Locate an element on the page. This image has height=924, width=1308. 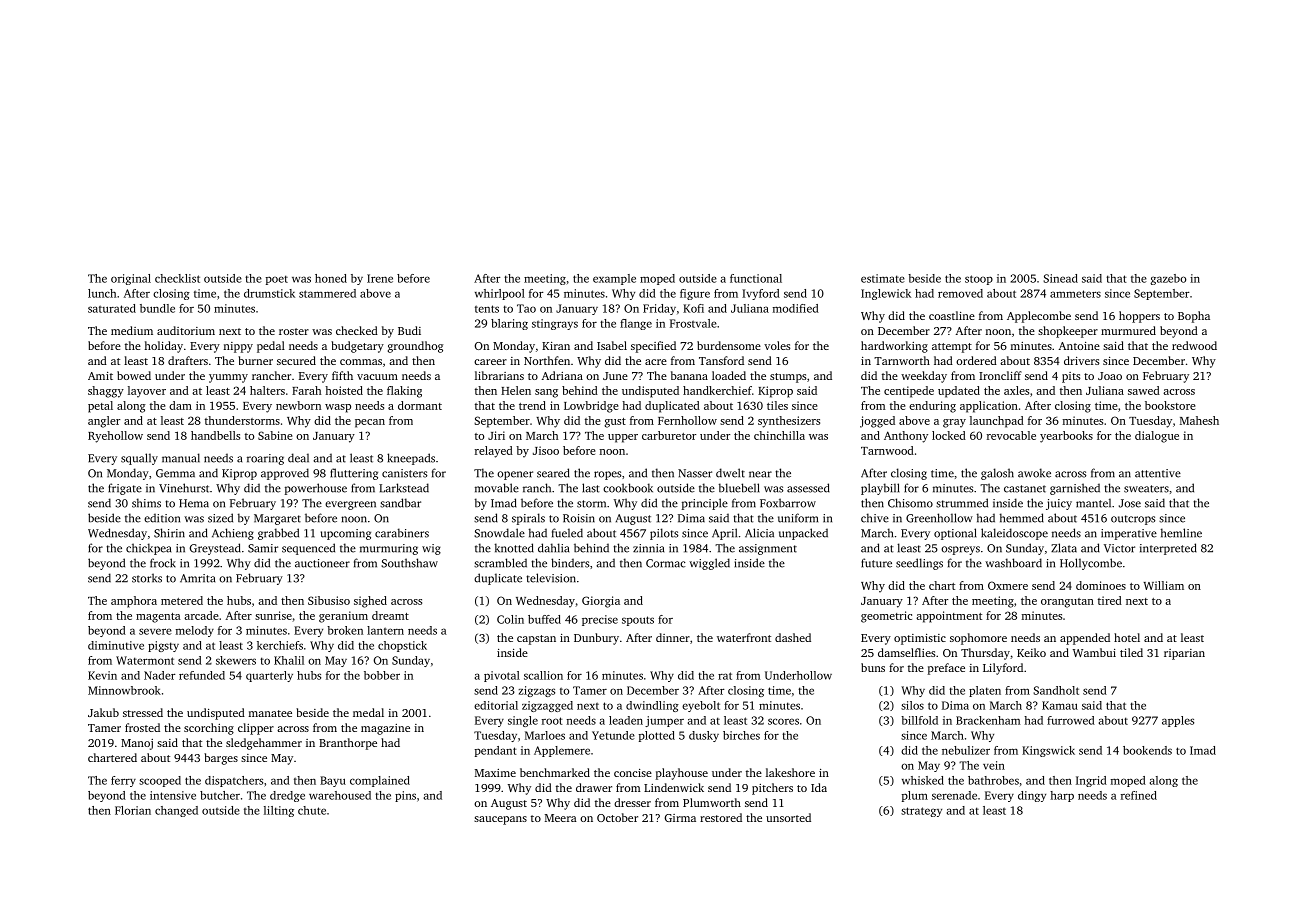
restored is located at coordinates (721, 817).
